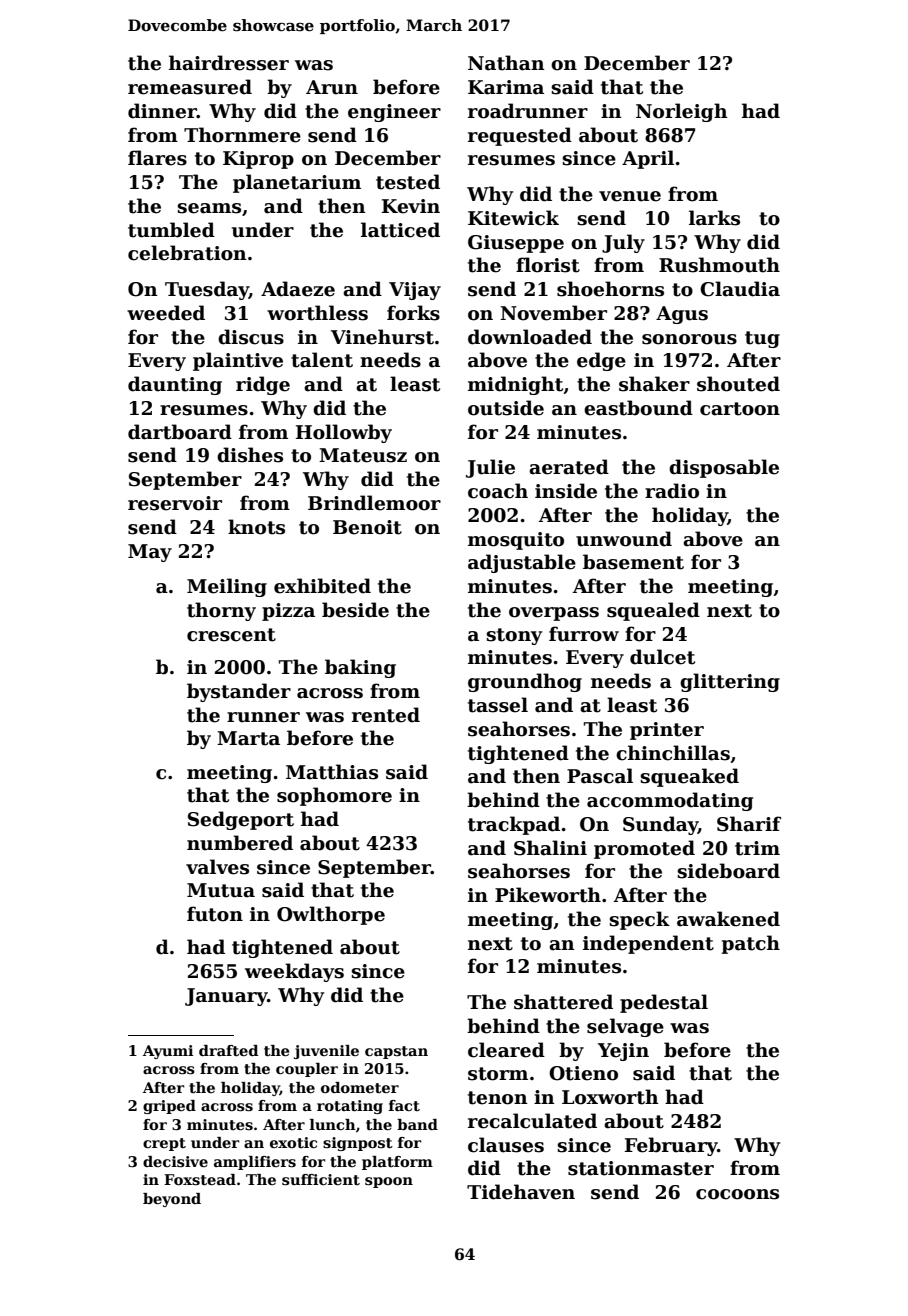 The image size is (908, 1316). What do you see at coordinates (360, 1087) in the image?
I see `odometer` at bounding box center [360, 1087].
